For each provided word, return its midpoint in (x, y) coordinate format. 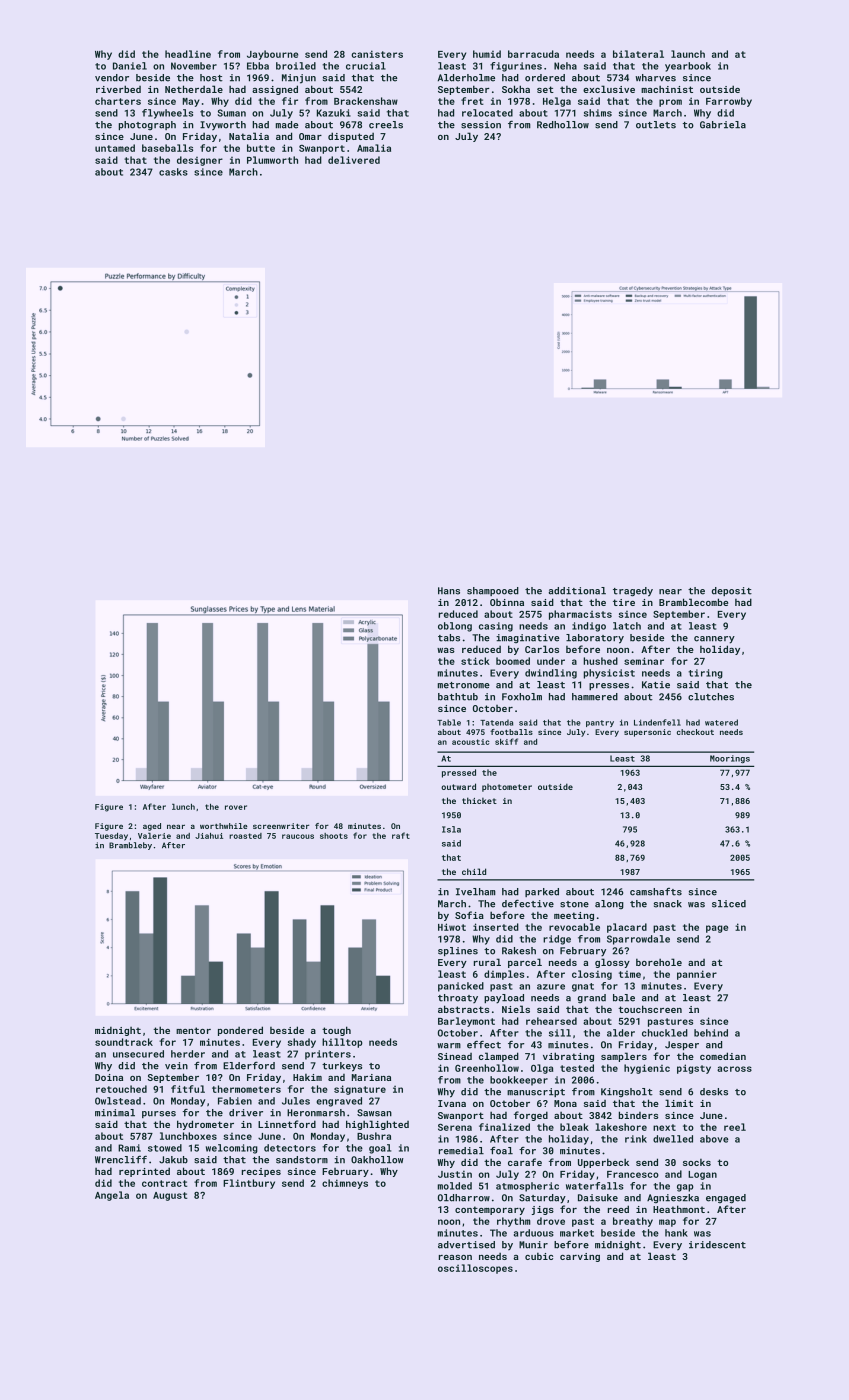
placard (627, 928)
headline (188, 54)
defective (528, 904)
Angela (112, 1196)
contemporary (490, 1210)
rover (236, 807)
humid (487, 54)
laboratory (595, 639)
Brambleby (130, 846)
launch (688, 54)
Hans (449, 591)
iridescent (717, 1245)
